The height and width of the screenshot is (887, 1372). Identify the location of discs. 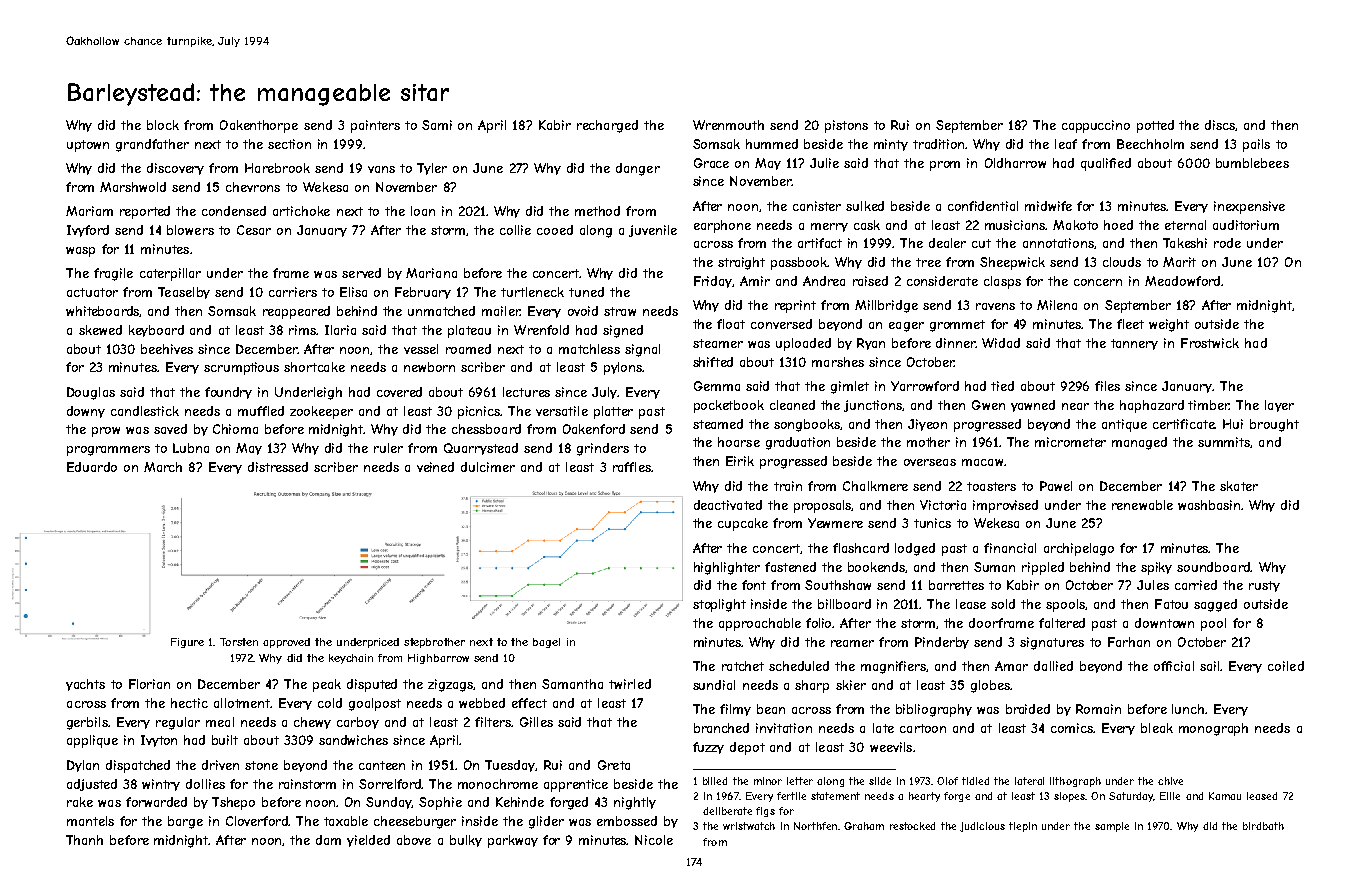
(1220, 125).
